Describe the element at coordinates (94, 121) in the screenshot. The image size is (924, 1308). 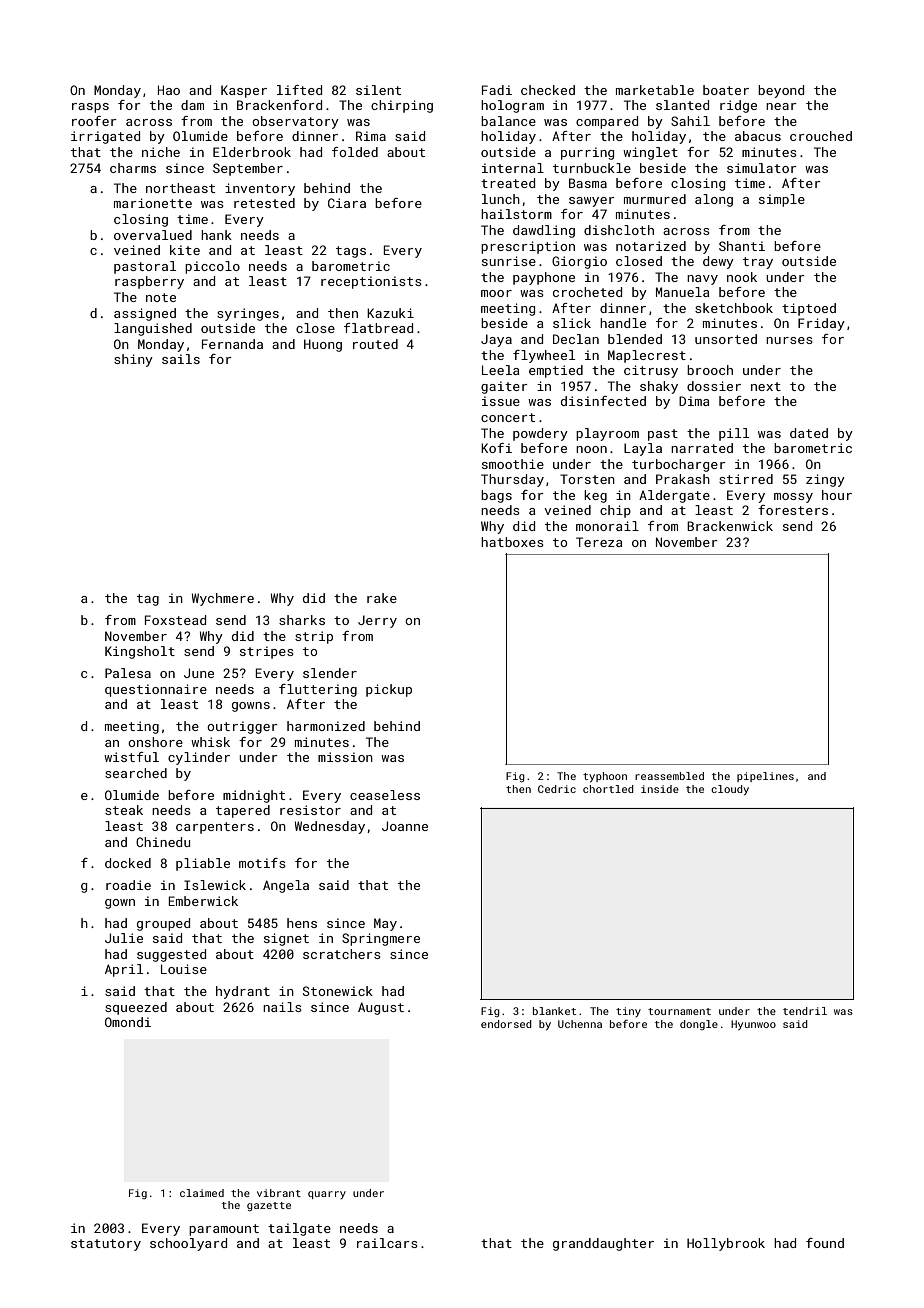
I see `roofer` at that location.
